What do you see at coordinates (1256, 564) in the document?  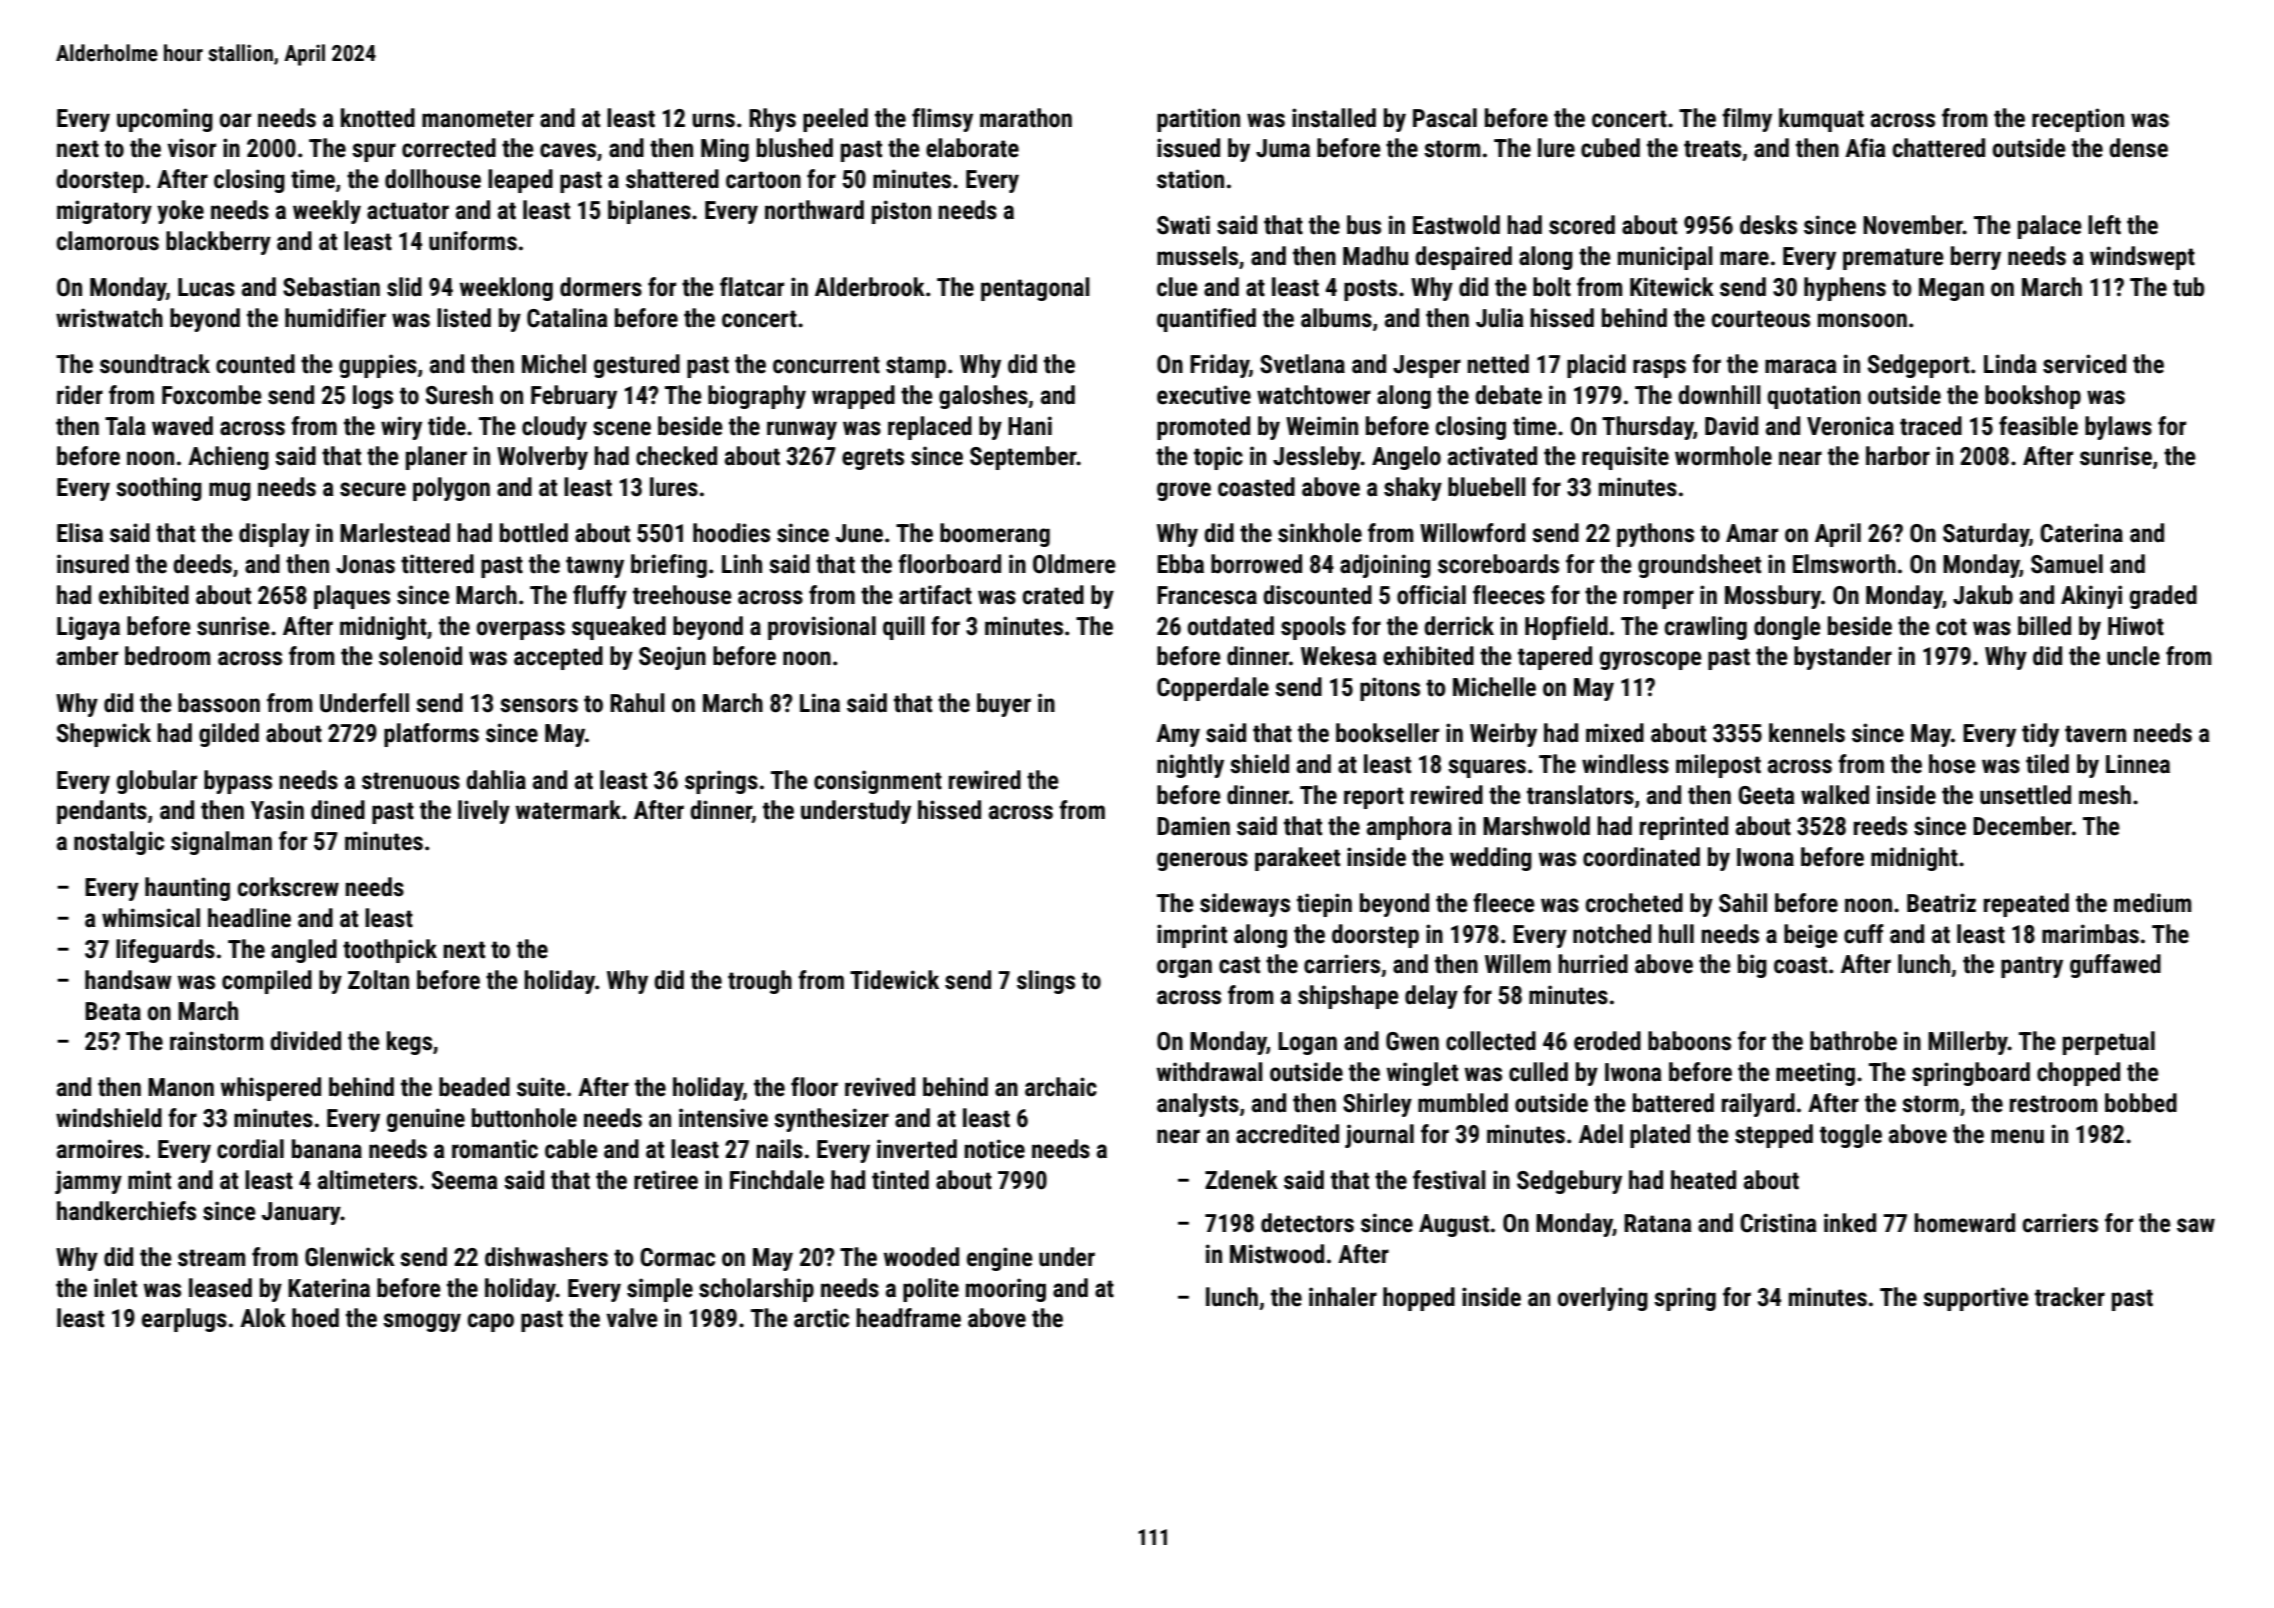 I see `borrowed` at bounding box center [1256, 564].
